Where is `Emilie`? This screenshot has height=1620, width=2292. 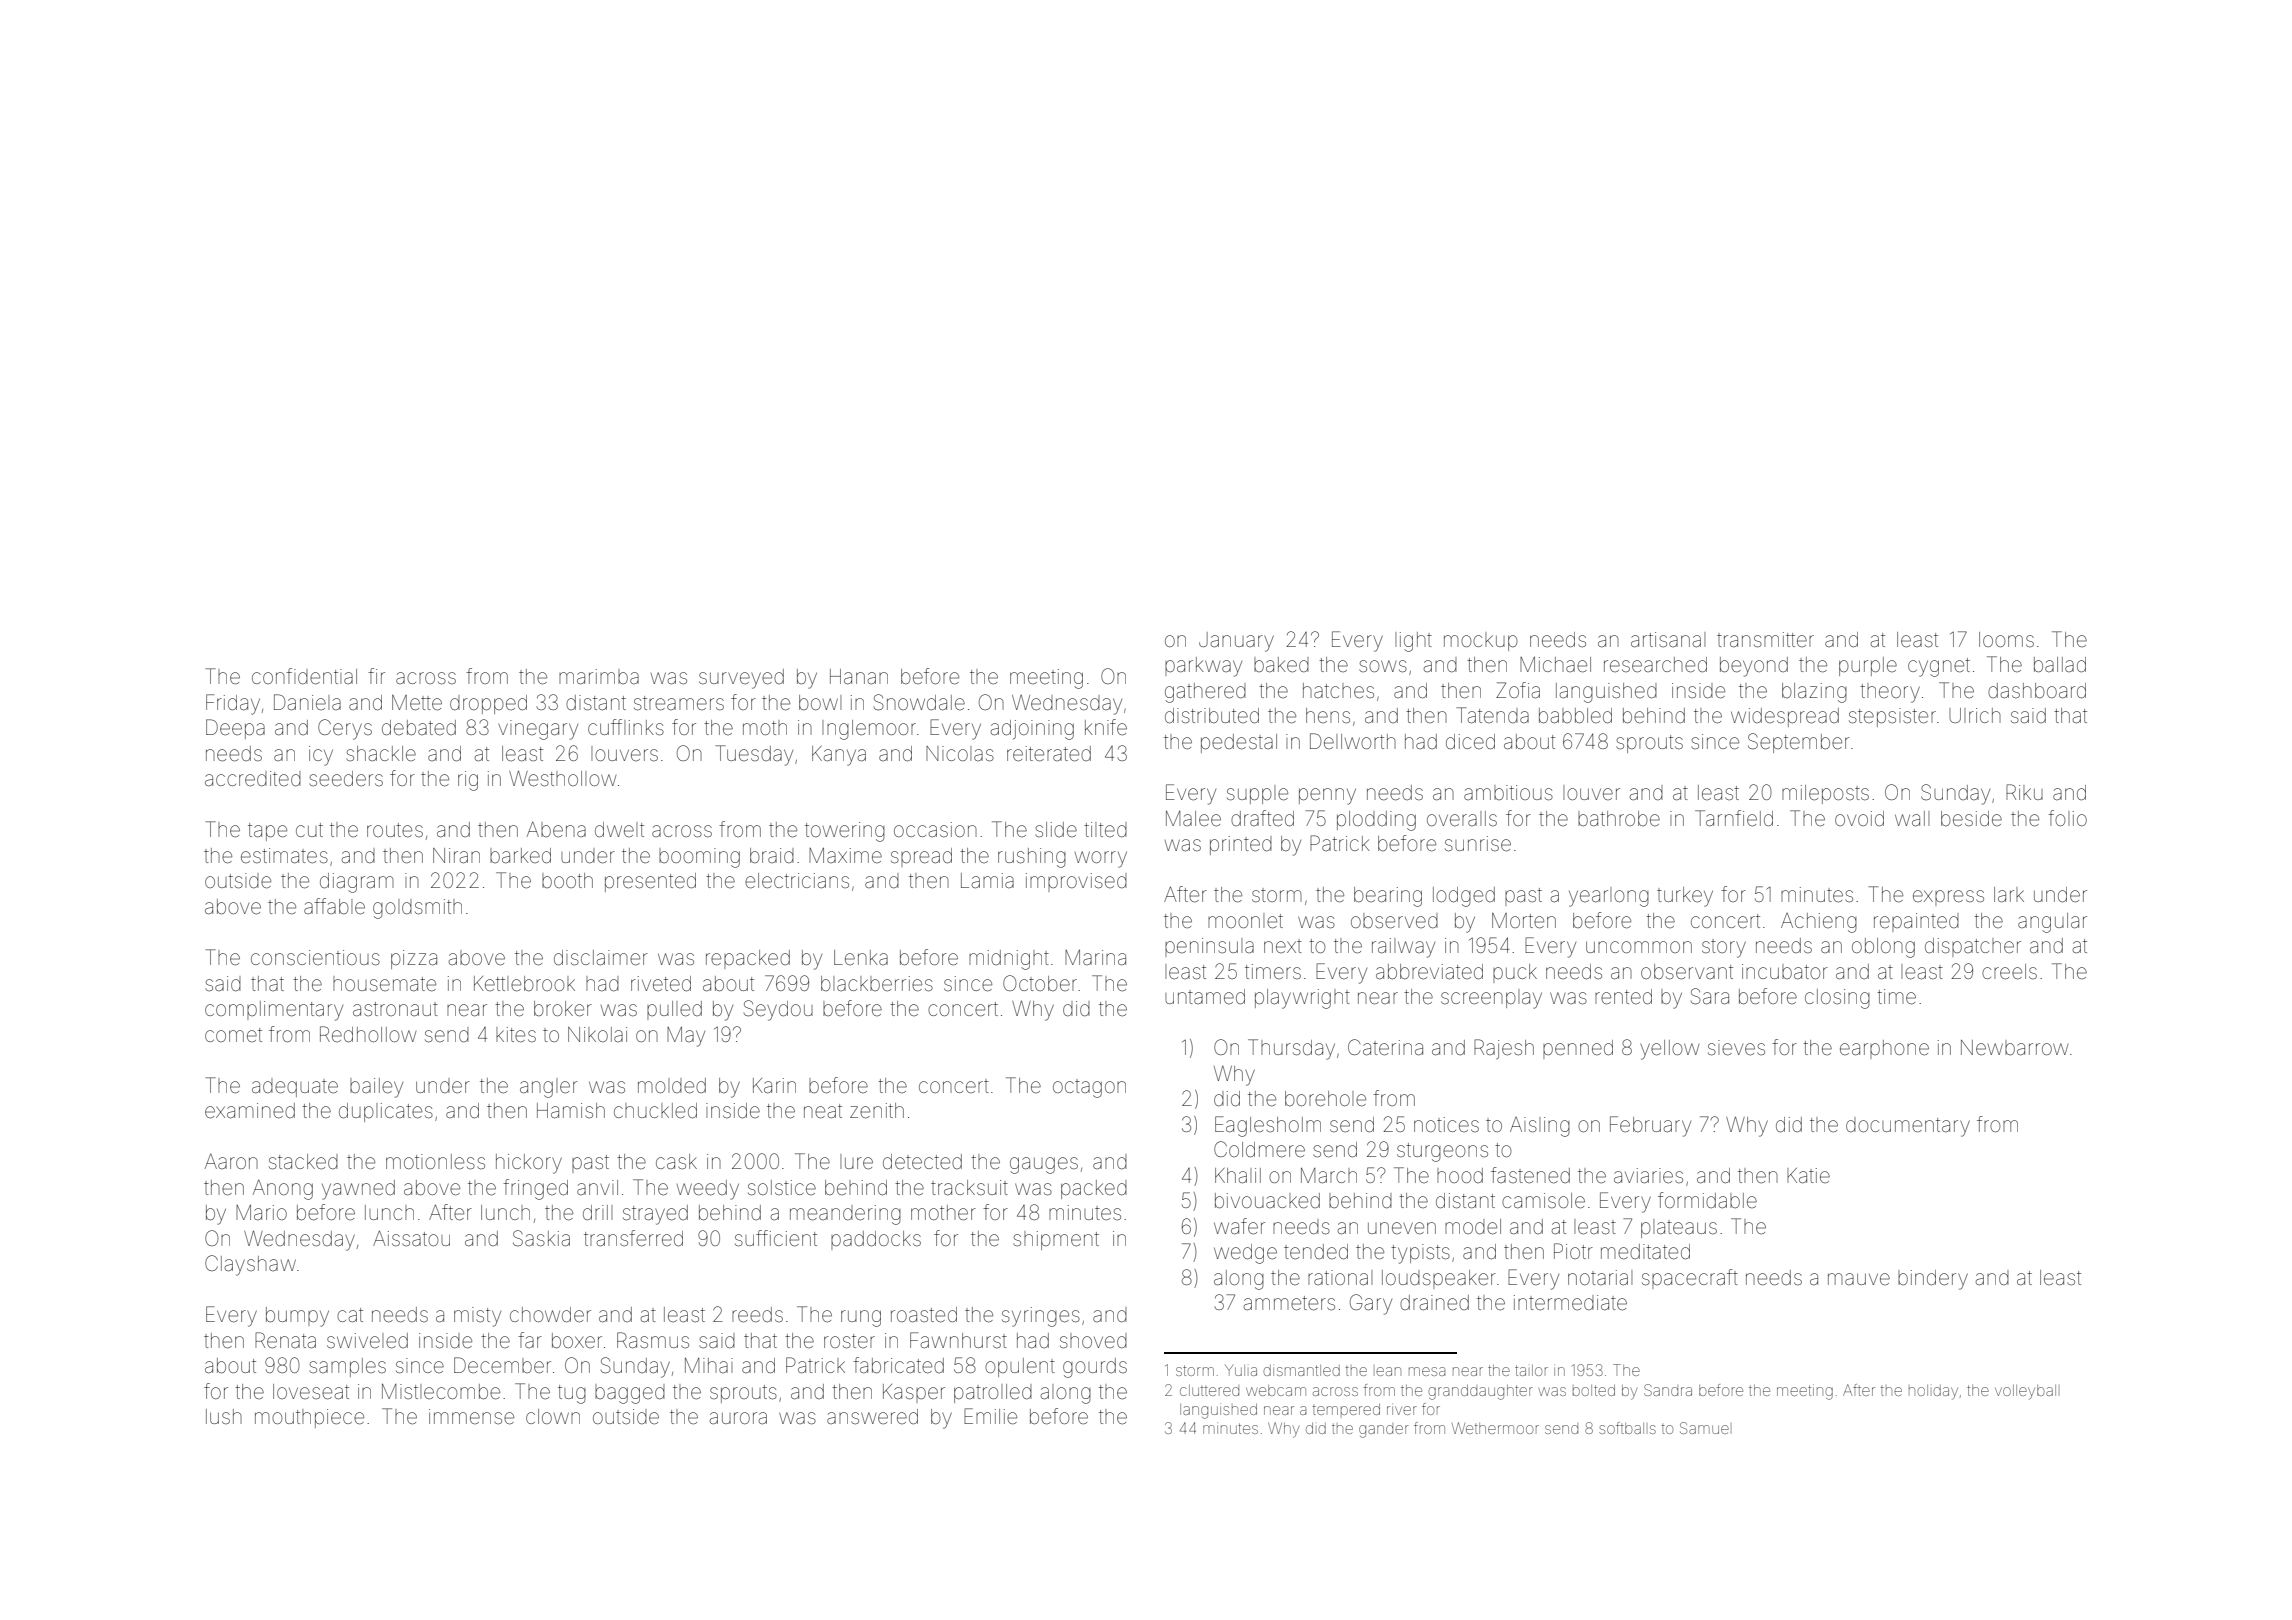 Emilie is located at coordinates (990, 1416).
